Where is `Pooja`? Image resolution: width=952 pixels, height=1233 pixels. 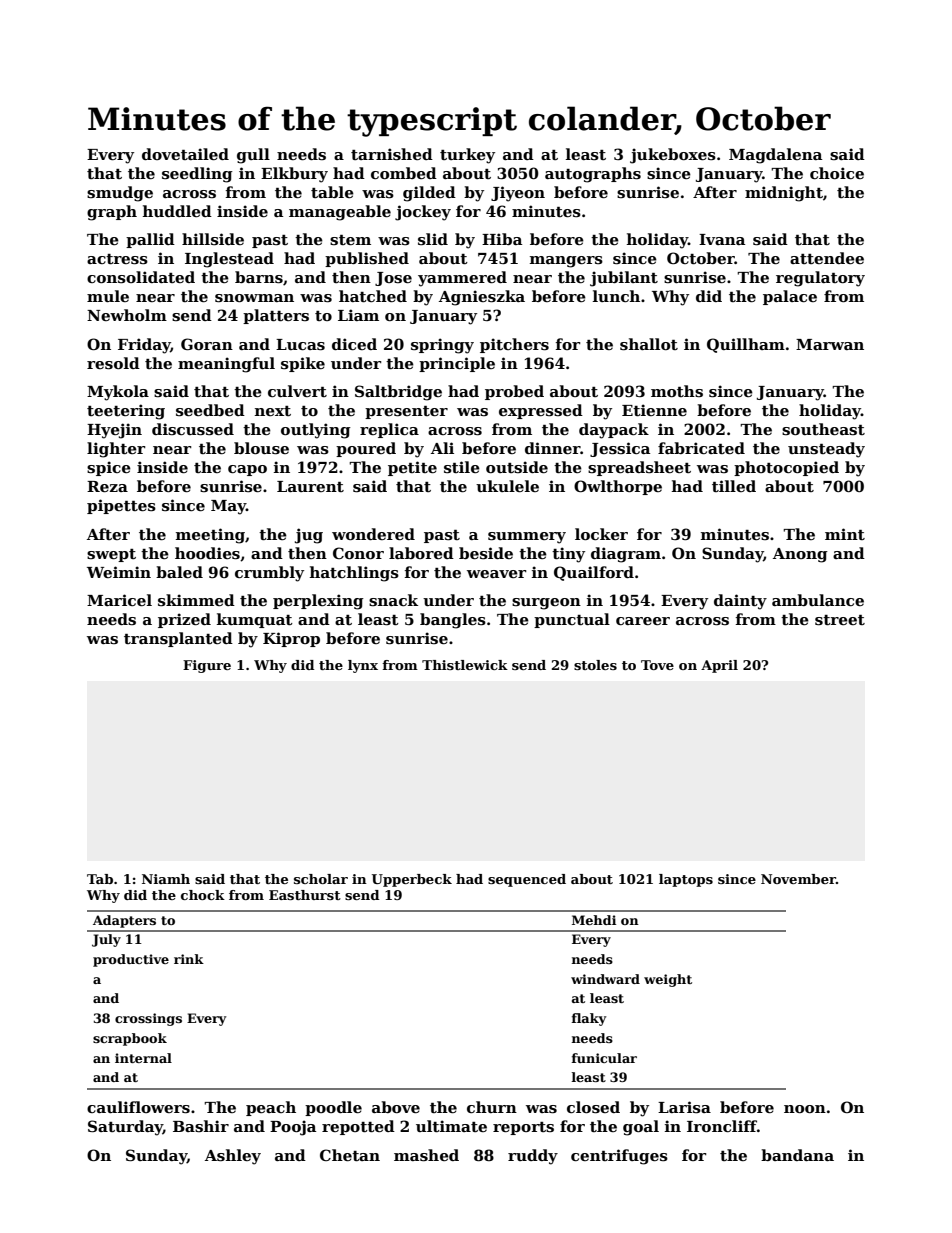
Pooja is located at coordinates (293, 1128).
